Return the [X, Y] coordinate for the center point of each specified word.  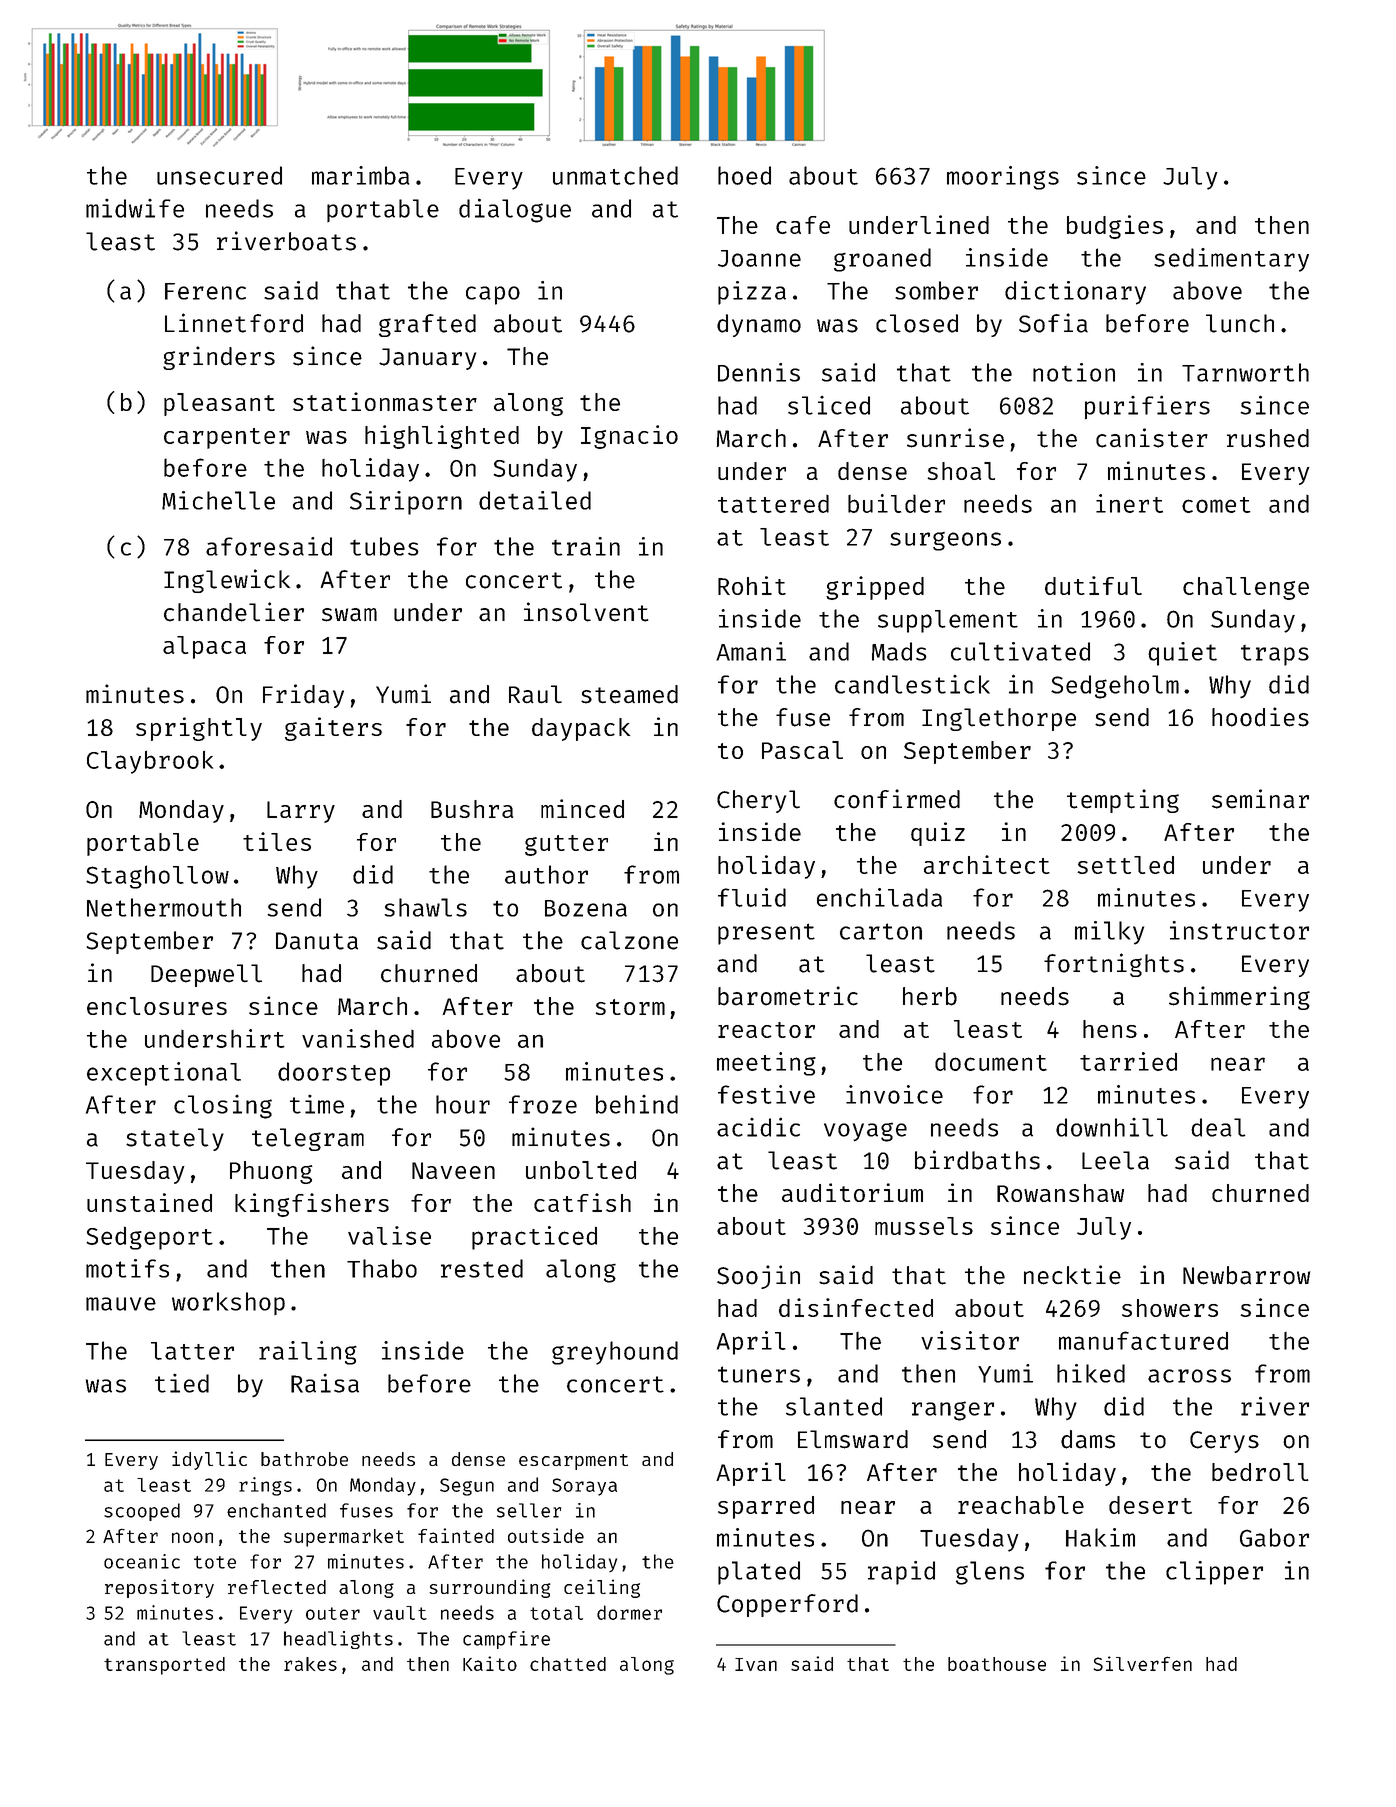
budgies [1115, 227]
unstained [149, 1202]
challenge [1246, 588]
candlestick [912, 684]
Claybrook [150, 762]
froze [543, 1104]
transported [164, 1666]
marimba [360, 175]
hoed [744, 175]
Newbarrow [1246, 1275]
